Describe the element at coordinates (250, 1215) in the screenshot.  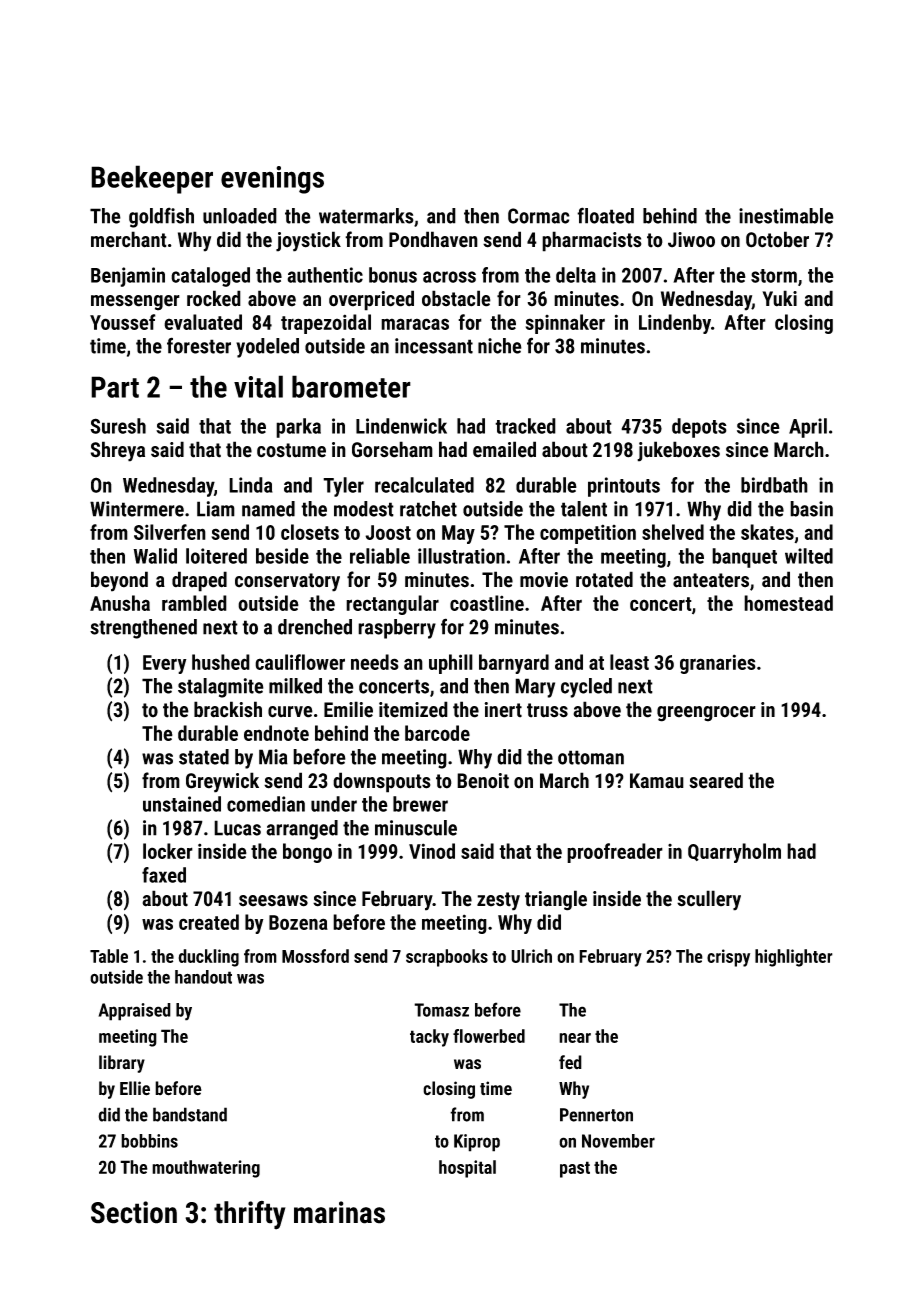
I see `thrifty` at that location.
